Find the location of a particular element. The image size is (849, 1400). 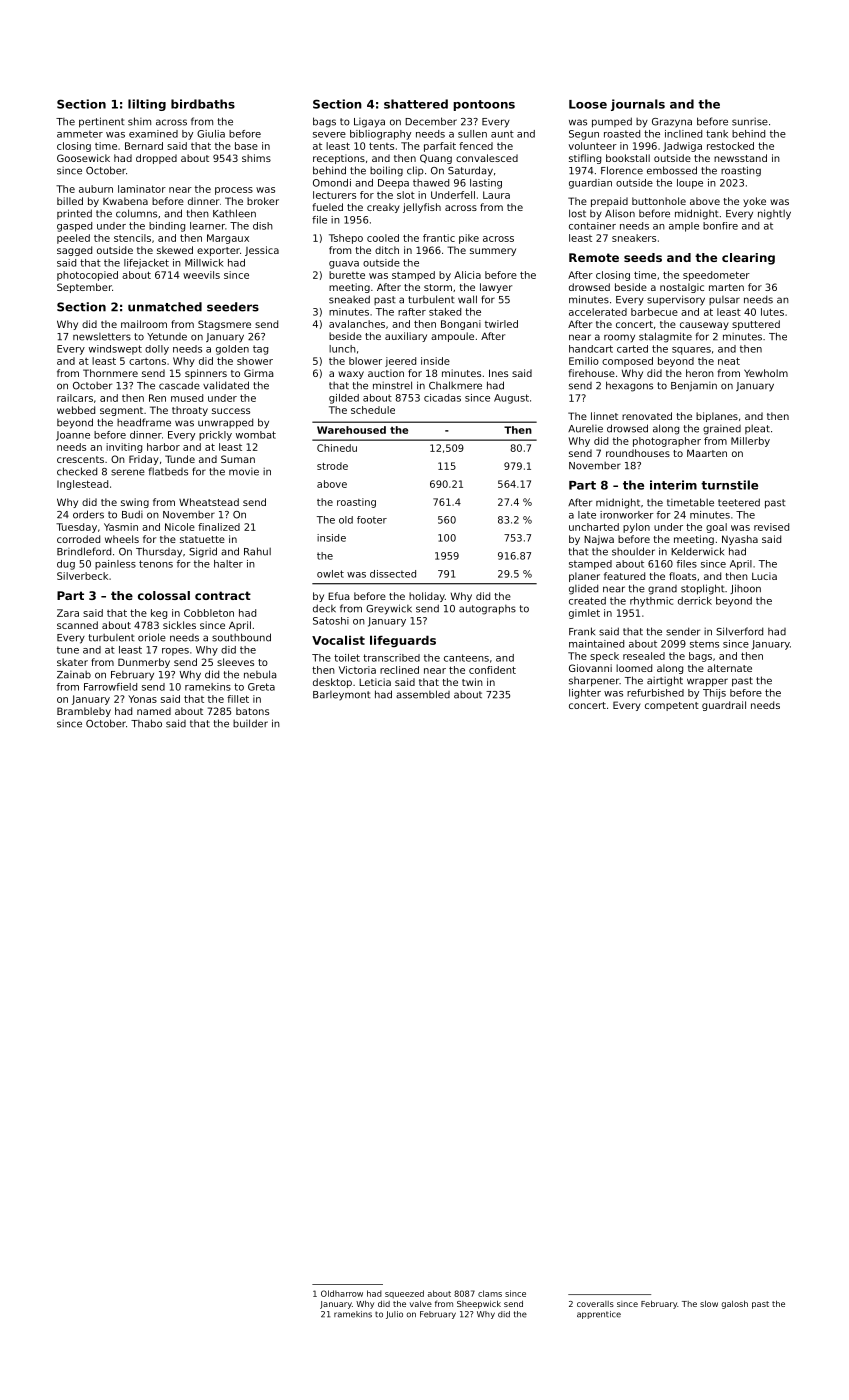

twirled is located at coordinates (501, 324).
